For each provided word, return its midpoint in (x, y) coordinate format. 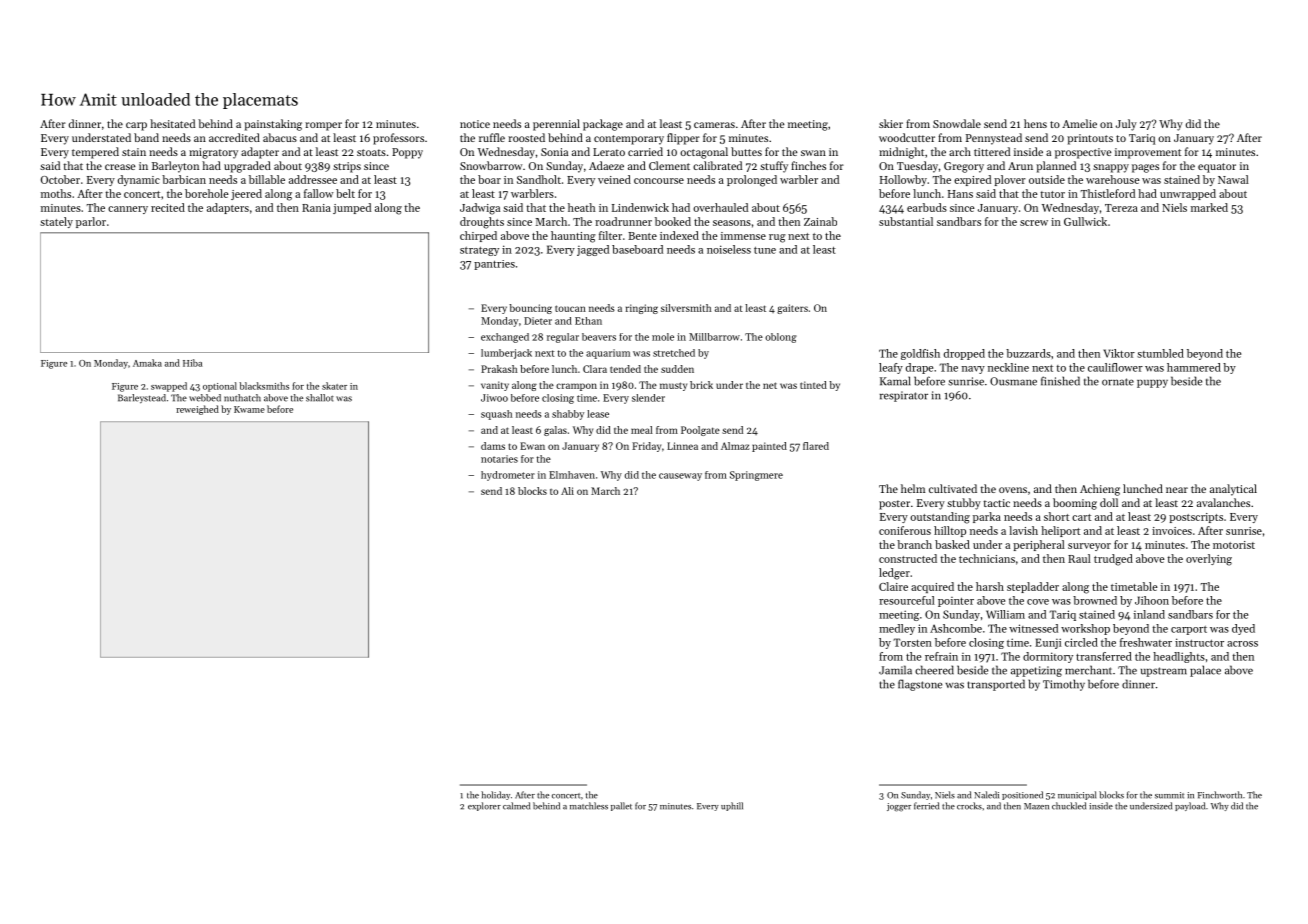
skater (334, 386)
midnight (901, 153)
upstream (1164, 672)
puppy (1152, 383)
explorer (484, 806)
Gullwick (1085, 221)
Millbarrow (714, 337)
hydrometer (508, 476)
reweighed (197, 410)
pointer (956, 602)
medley (897, 629)
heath (582, 207)
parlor (91, 222)
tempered (95, 153)
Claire (893, 586)
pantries (494, 265)
